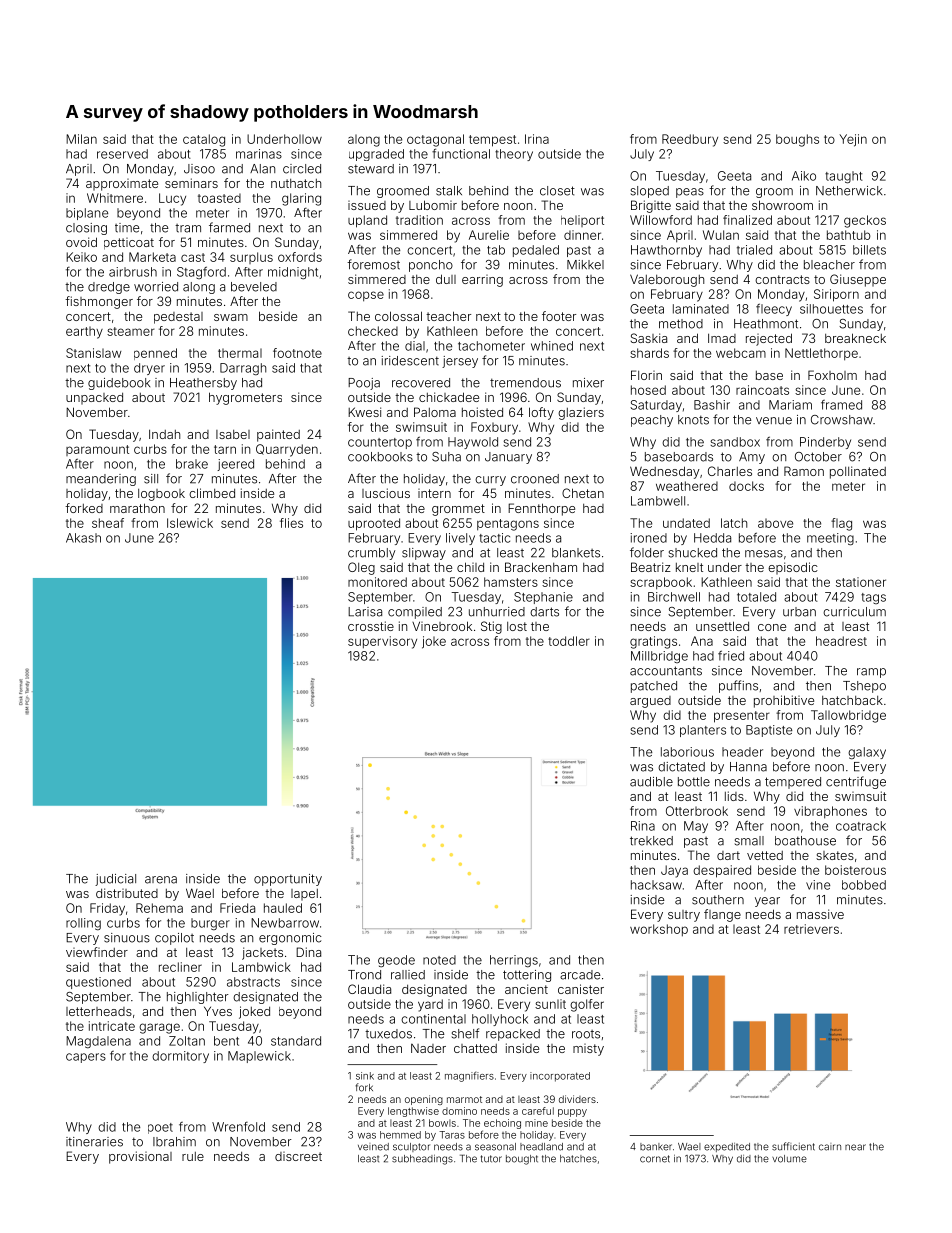  What do you see at coordinates (741, 353) in the page?
I see `webcam` at bounding box center [741, 353].
